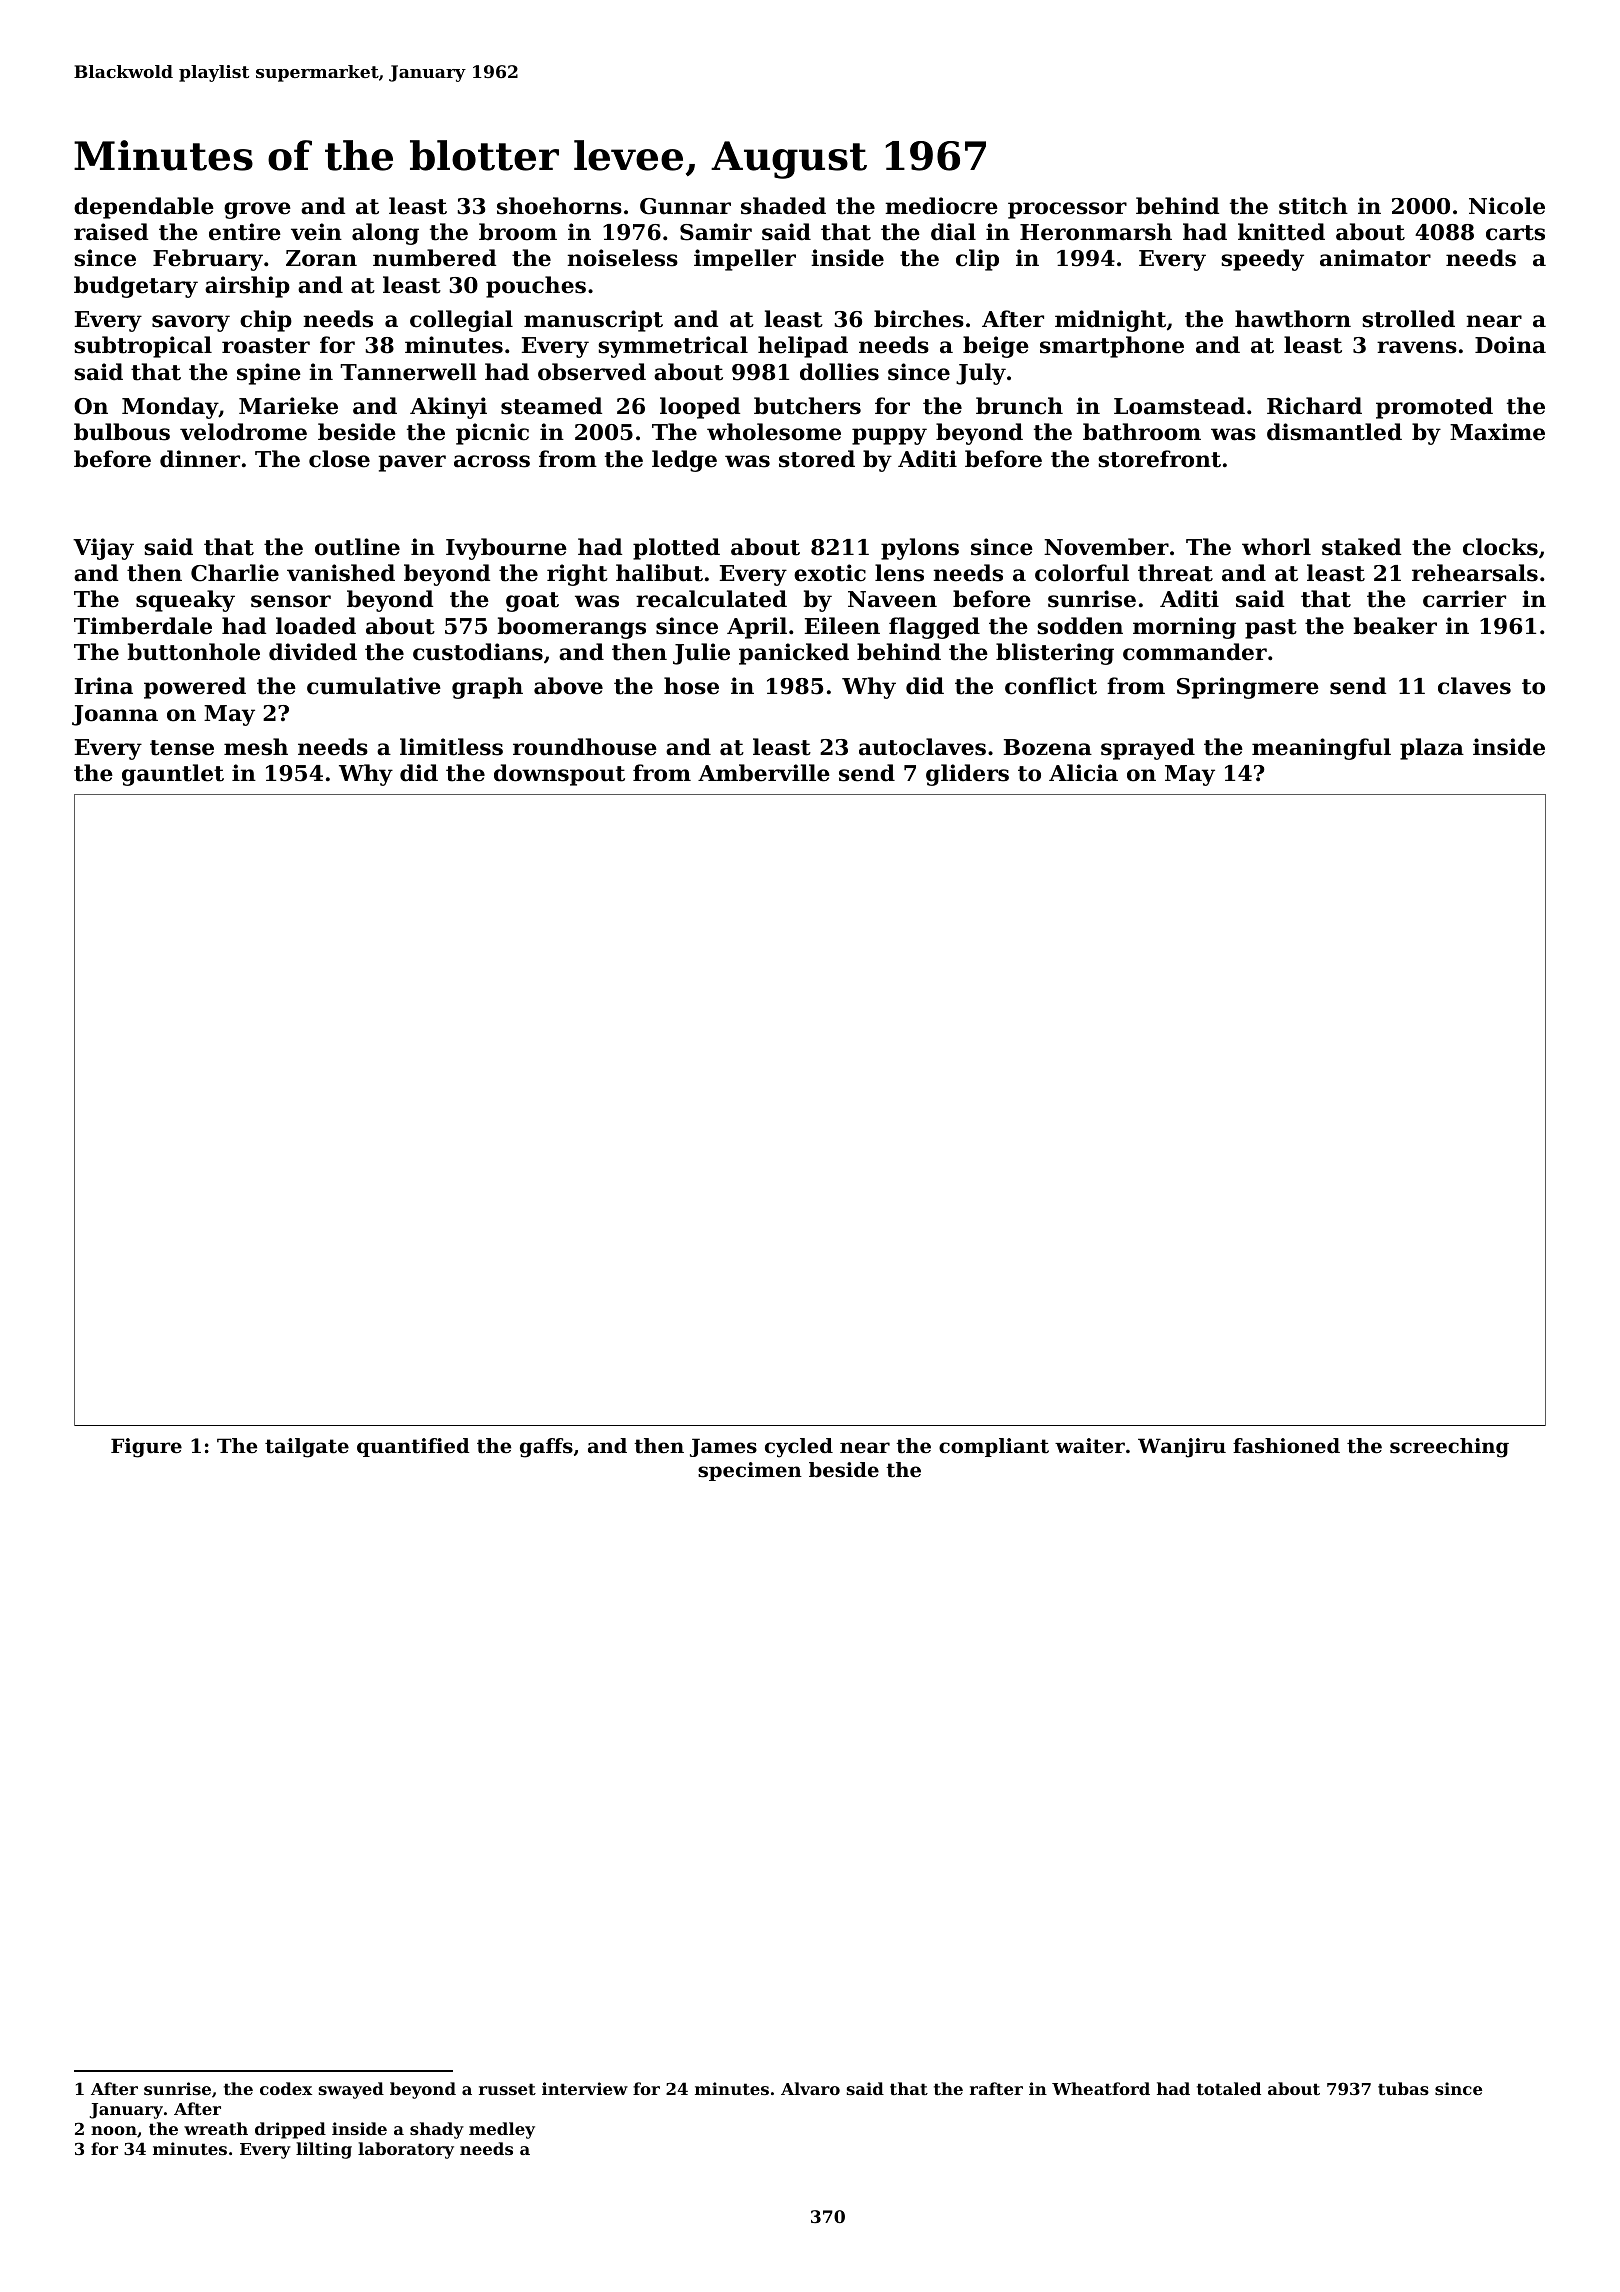 The image size is (1620, 2292). What do you see at coordinates (413, 1447) in the screenshot?
I see `quantified` at bounding box center [413, 1447].
